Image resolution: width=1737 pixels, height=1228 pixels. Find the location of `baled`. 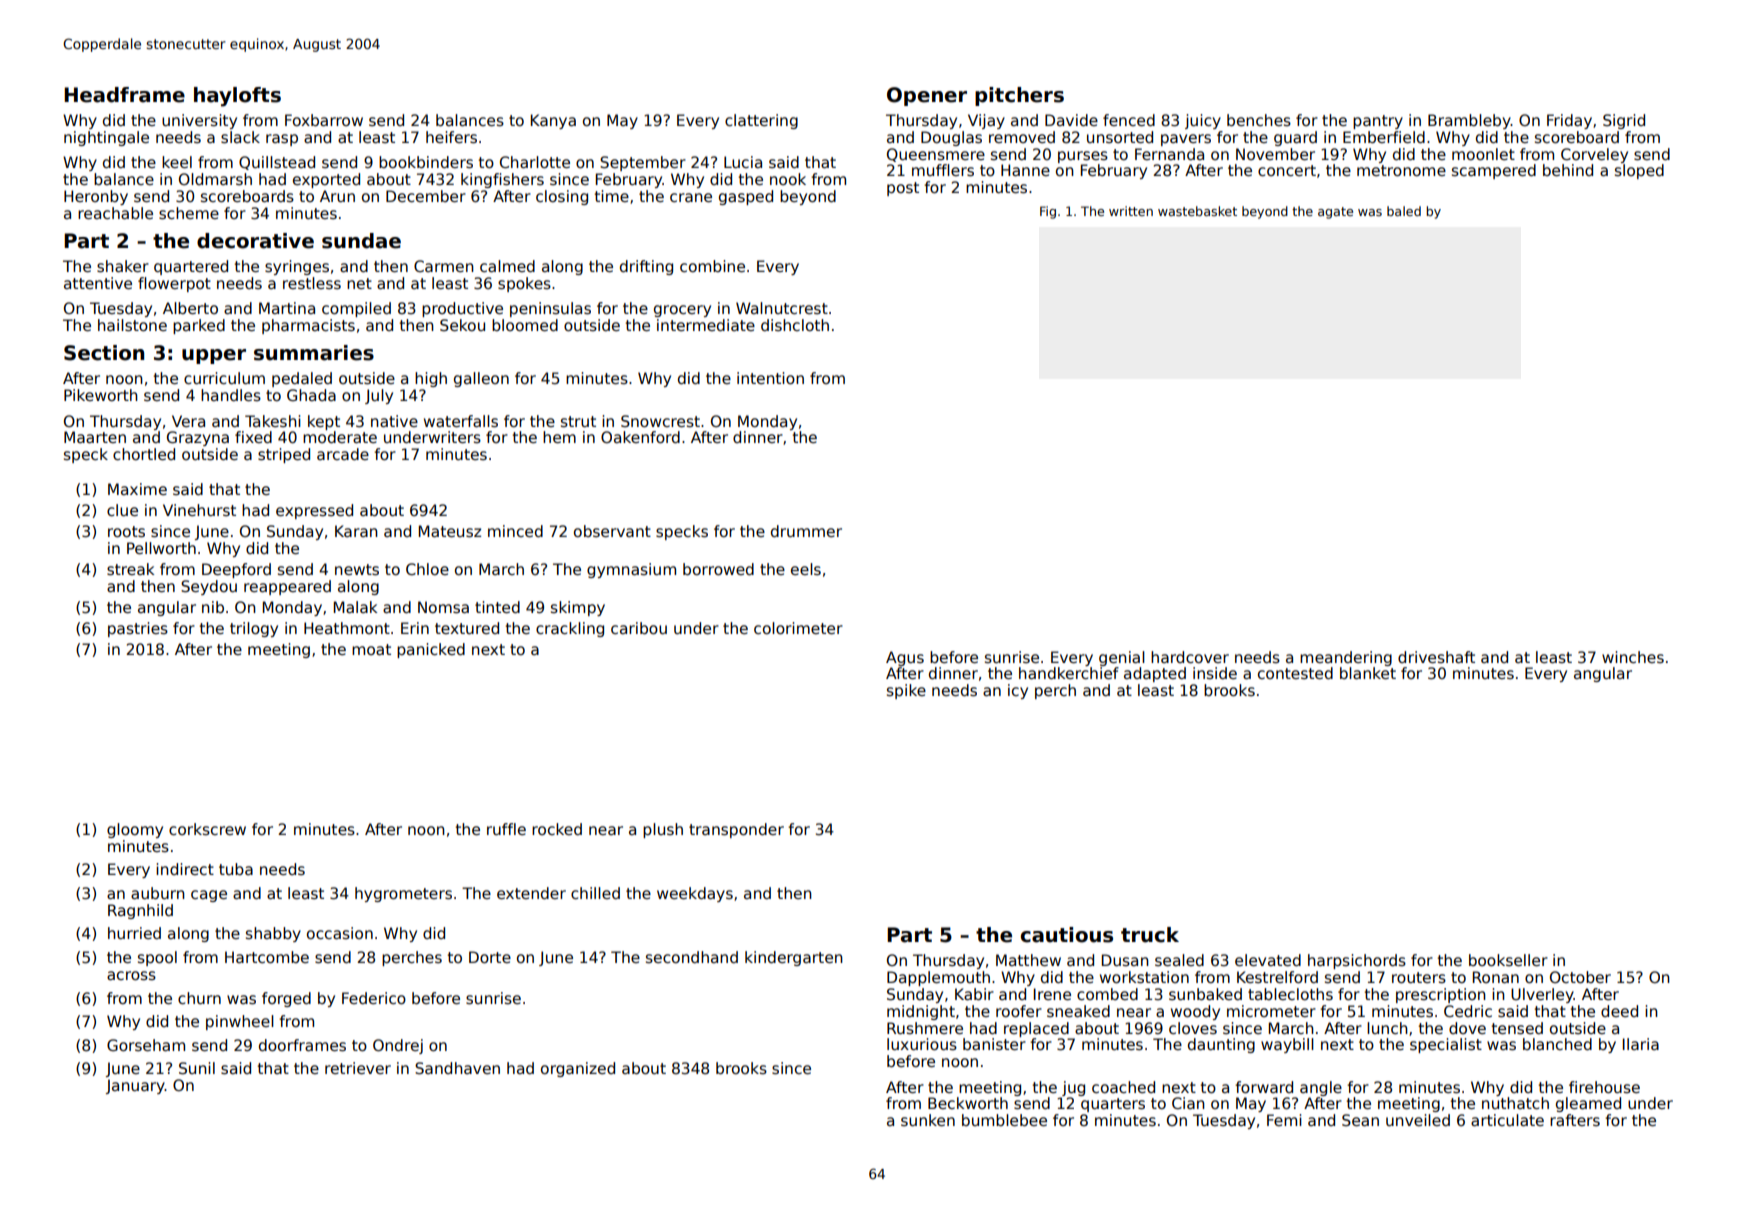

baled is located at coordinates (1404, 211).
